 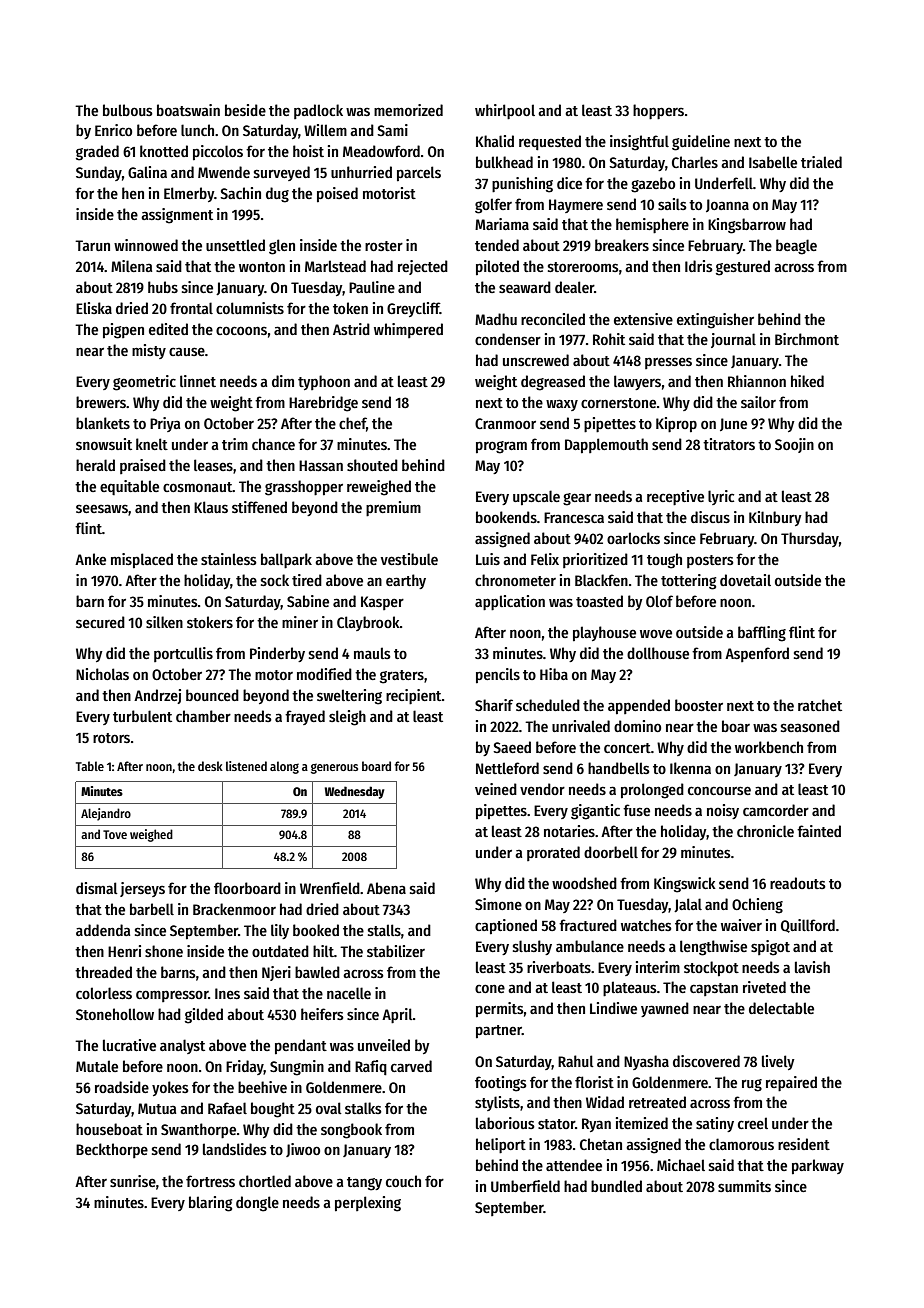 What do you see at coordinates (353, 424) in the screenshot?
I see `chef` at bounding box center [353, 424].
